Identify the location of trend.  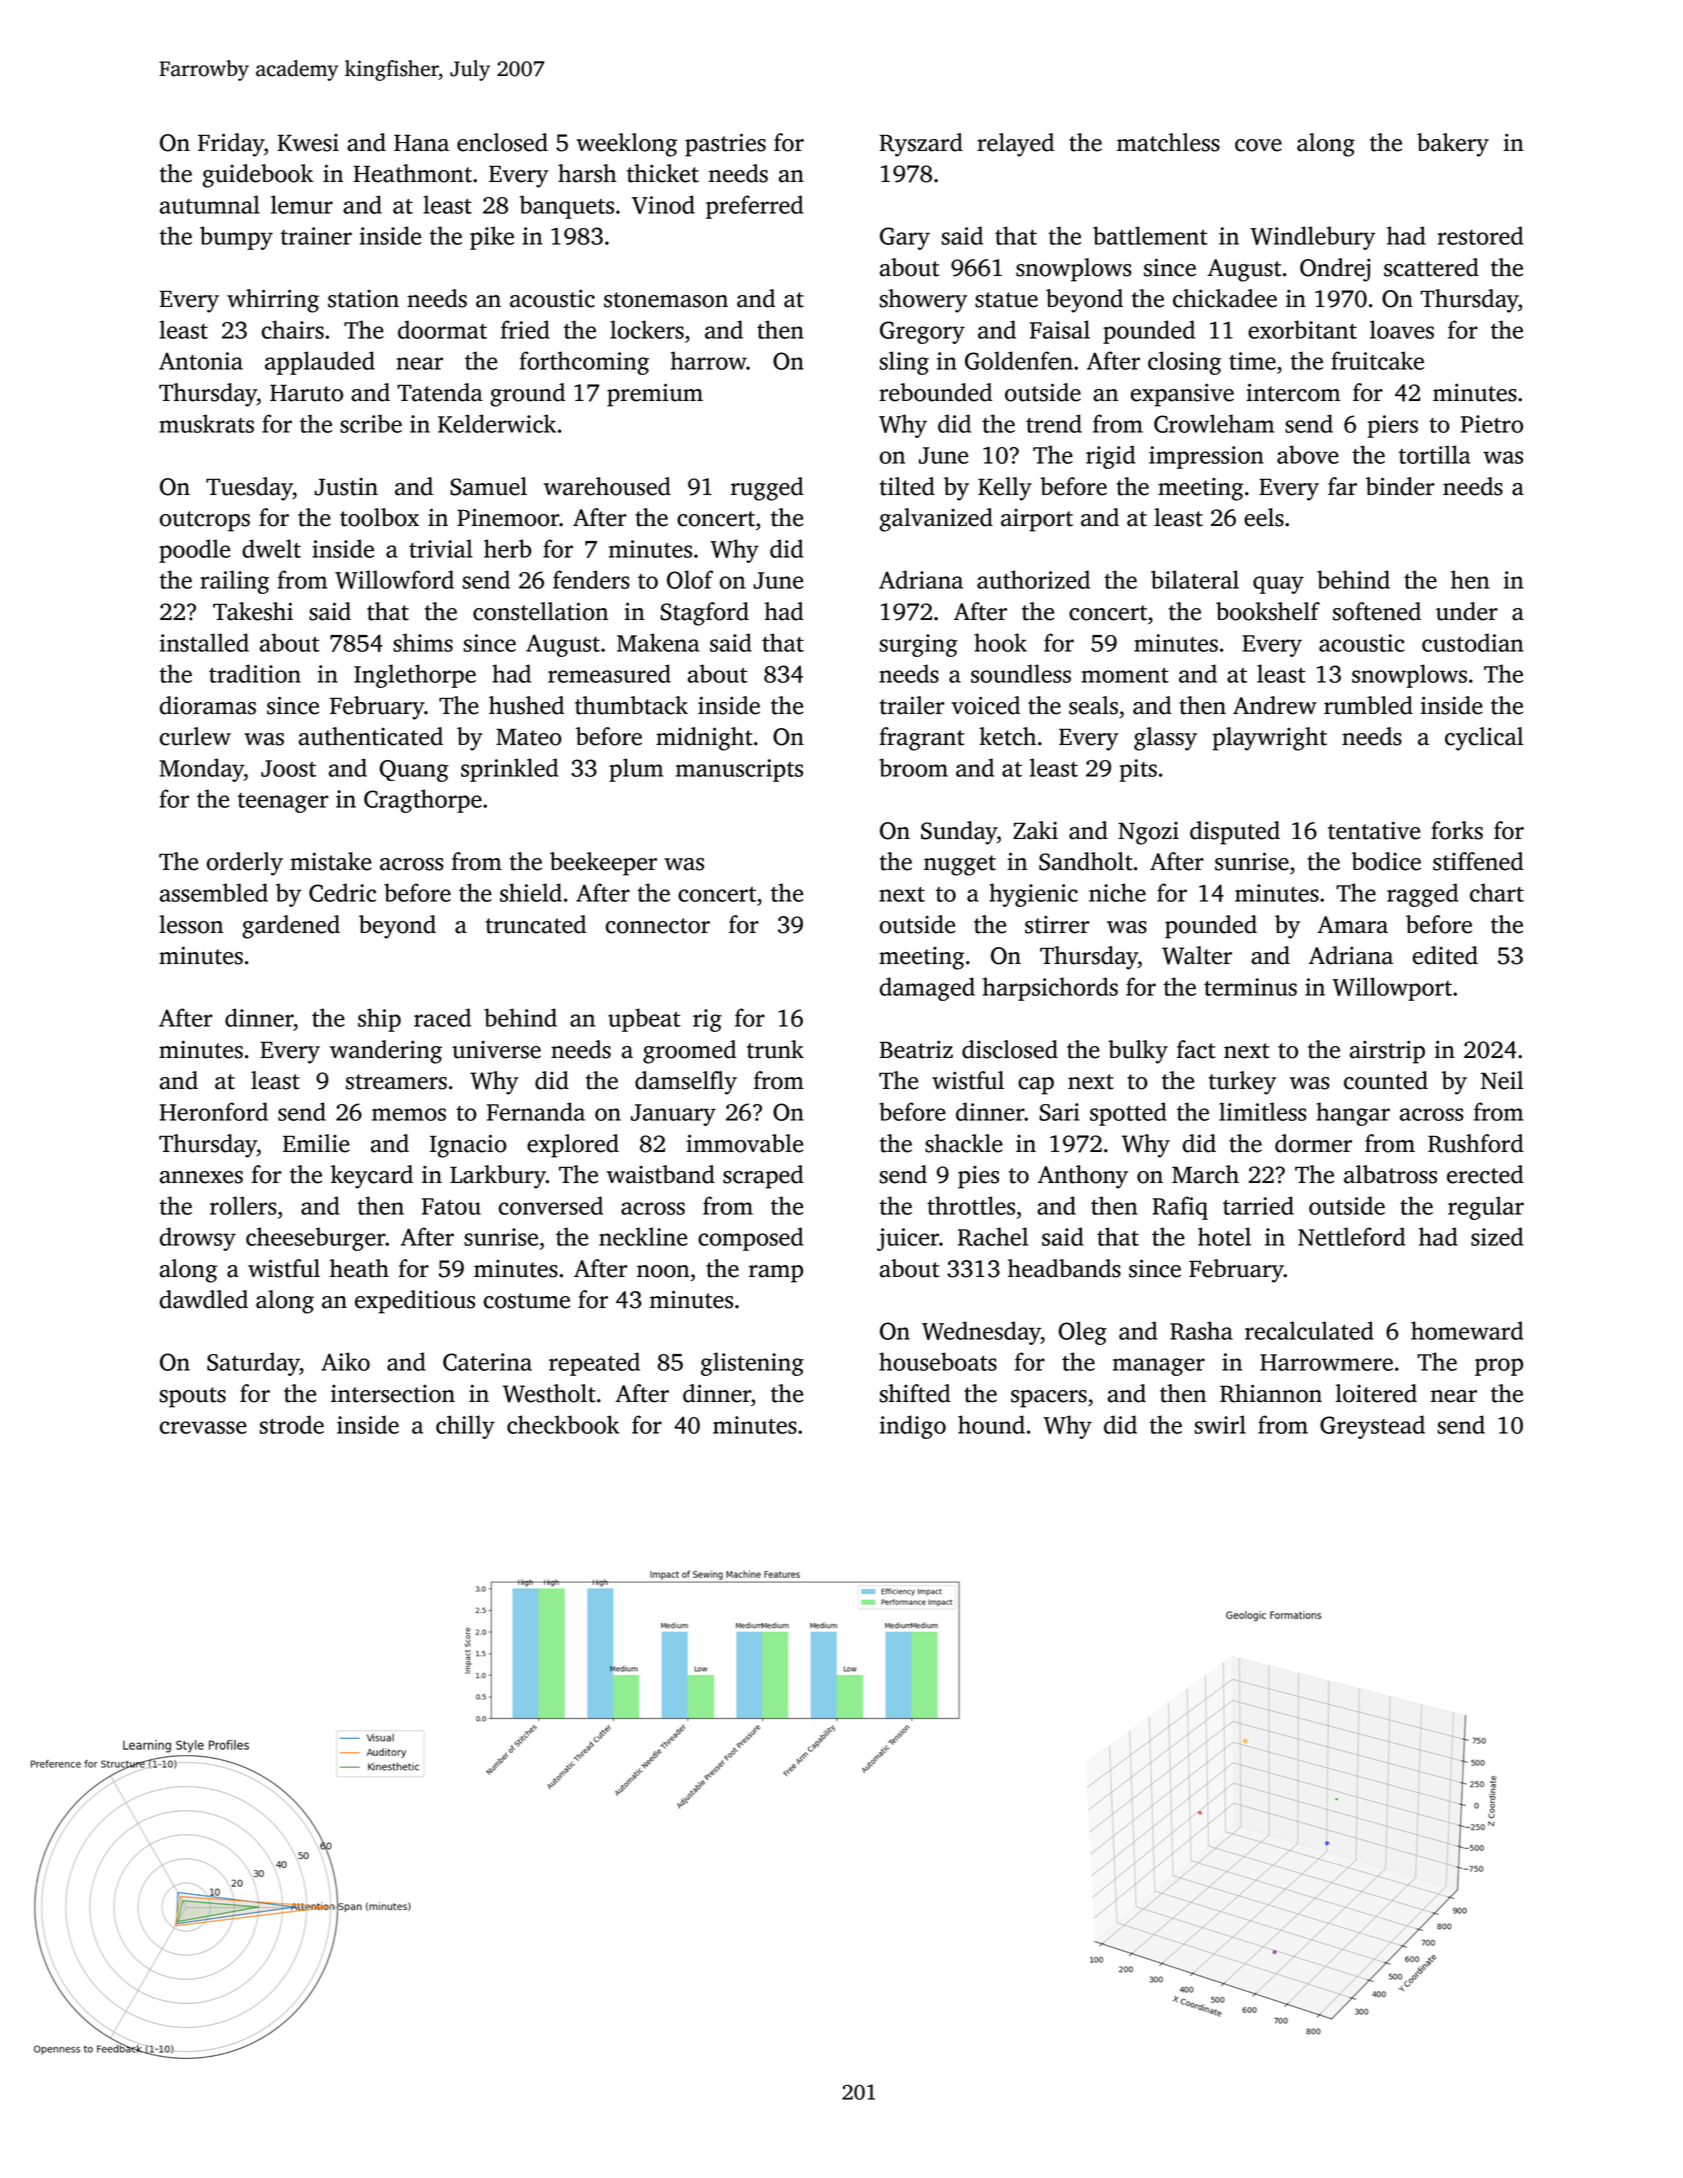
(1054, 423).
